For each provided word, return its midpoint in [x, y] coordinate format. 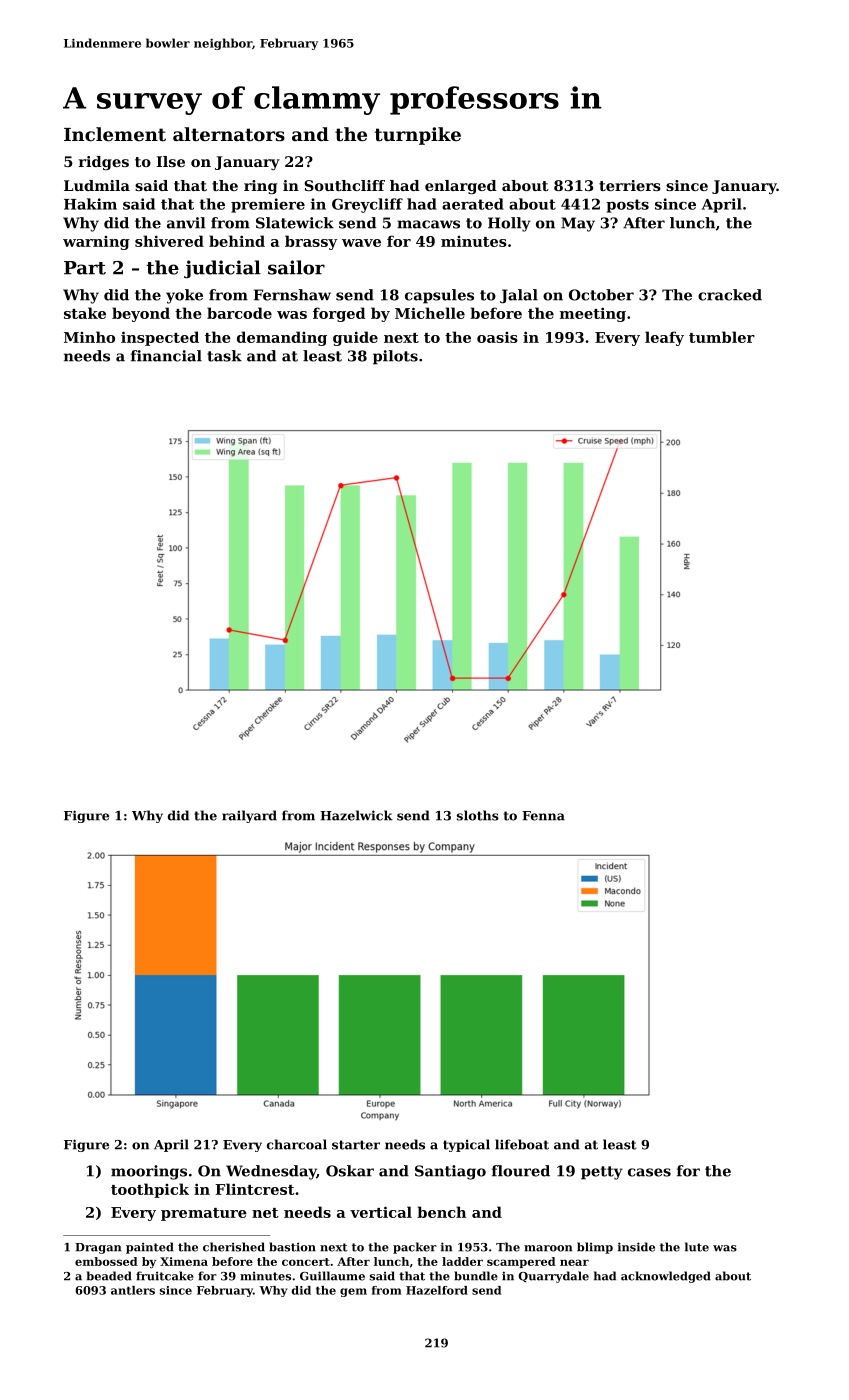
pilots [395, 357]
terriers [630, 185]
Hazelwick [356, 815]
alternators [229, 134]
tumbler [722, 337]
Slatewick [295, 223]
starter [356, 1145]
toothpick [150, 1190]
